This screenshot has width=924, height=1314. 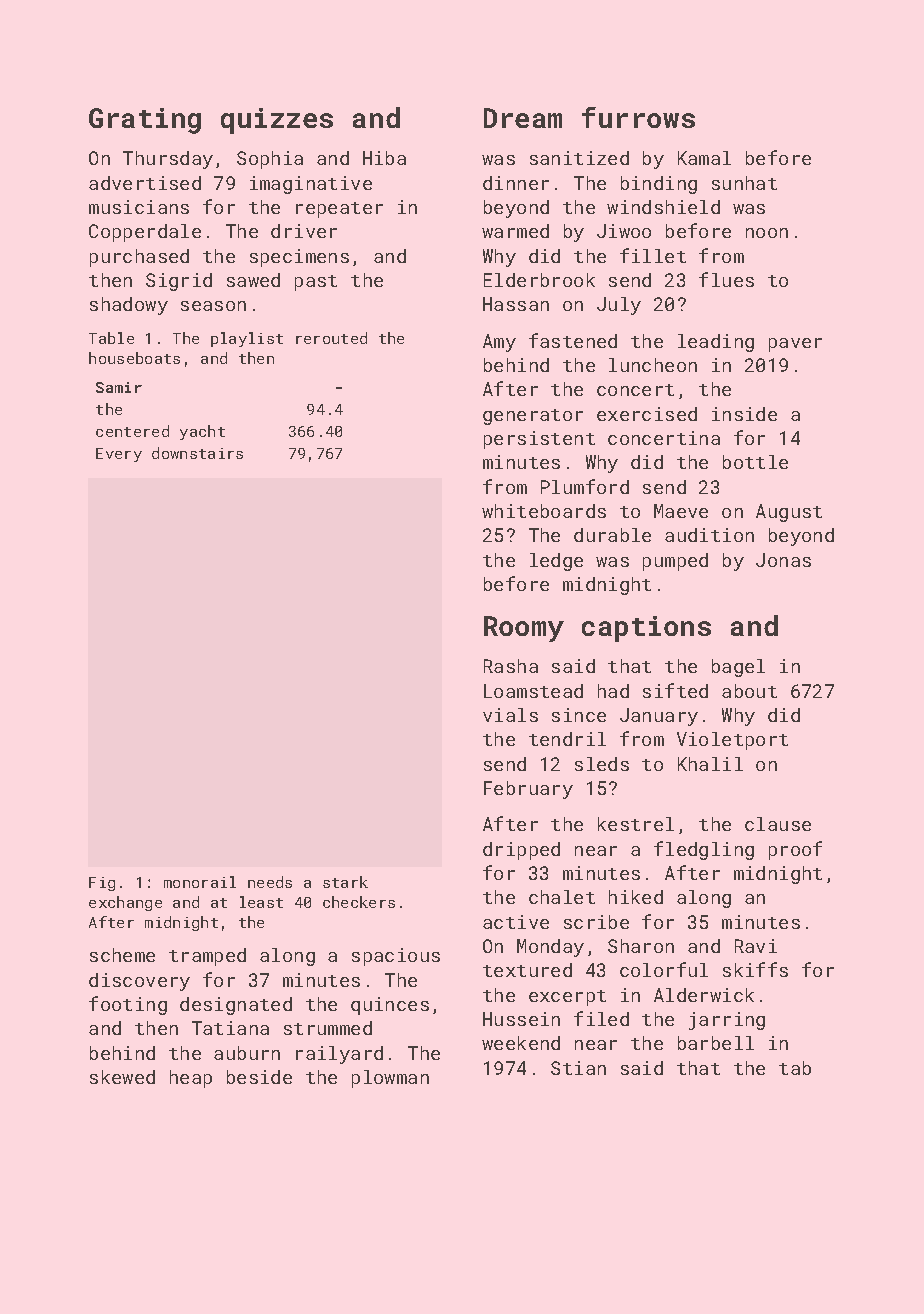 What do you see at coordinates (756, 946) in the screenshot?
I see `Ravi` at bounding box center [756, 946].
